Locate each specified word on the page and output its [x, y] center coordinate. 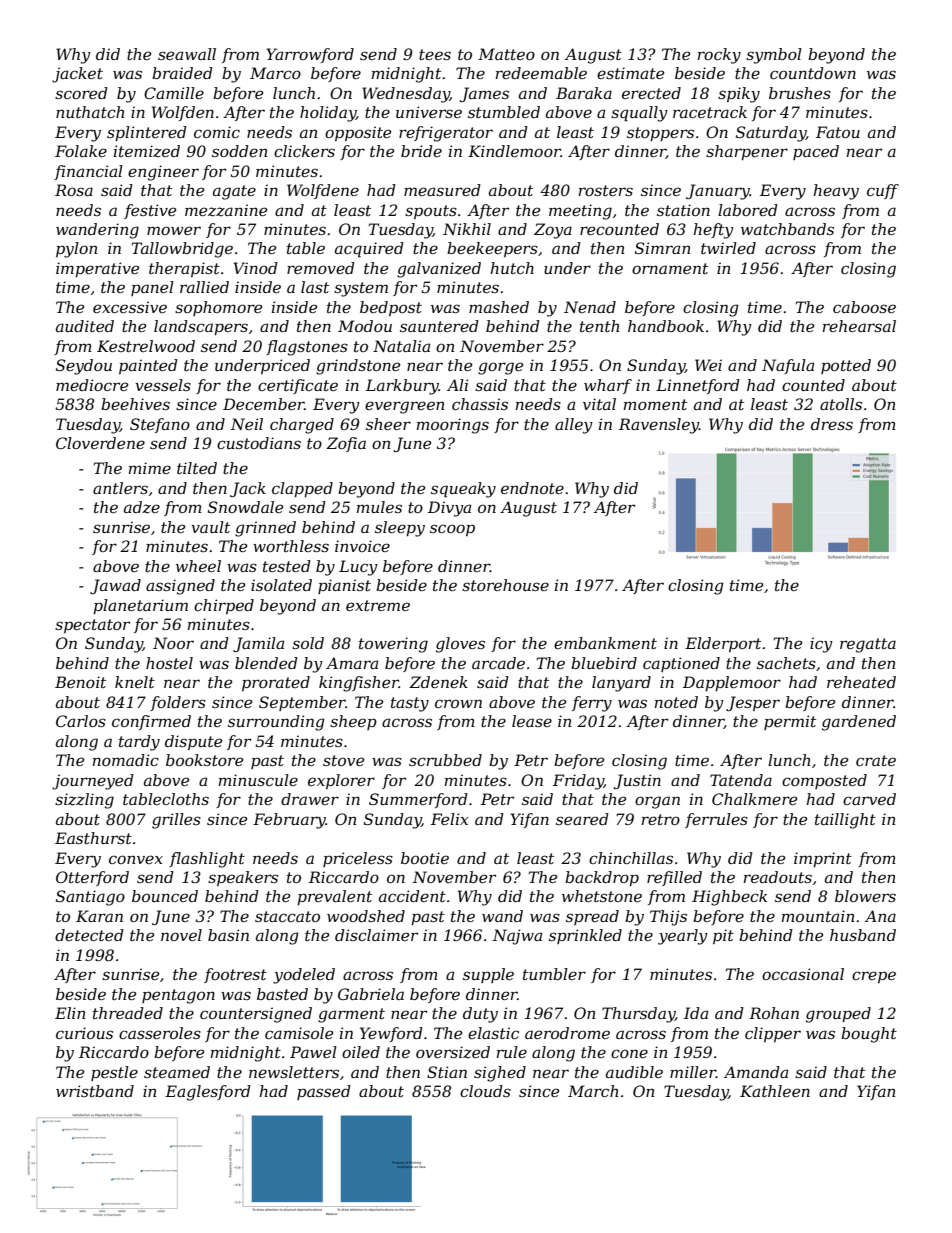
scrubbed [445, 760]
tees [435, 54]
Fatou [838, 132]
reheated [861, 682]
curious [84, 1033]
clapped [302, 489]
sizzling [84, 801]
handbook [666, 326]
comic [217, 132]
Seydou [84, 367]
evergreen [404, 407]
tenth [599, 326]
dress [832, 424]
